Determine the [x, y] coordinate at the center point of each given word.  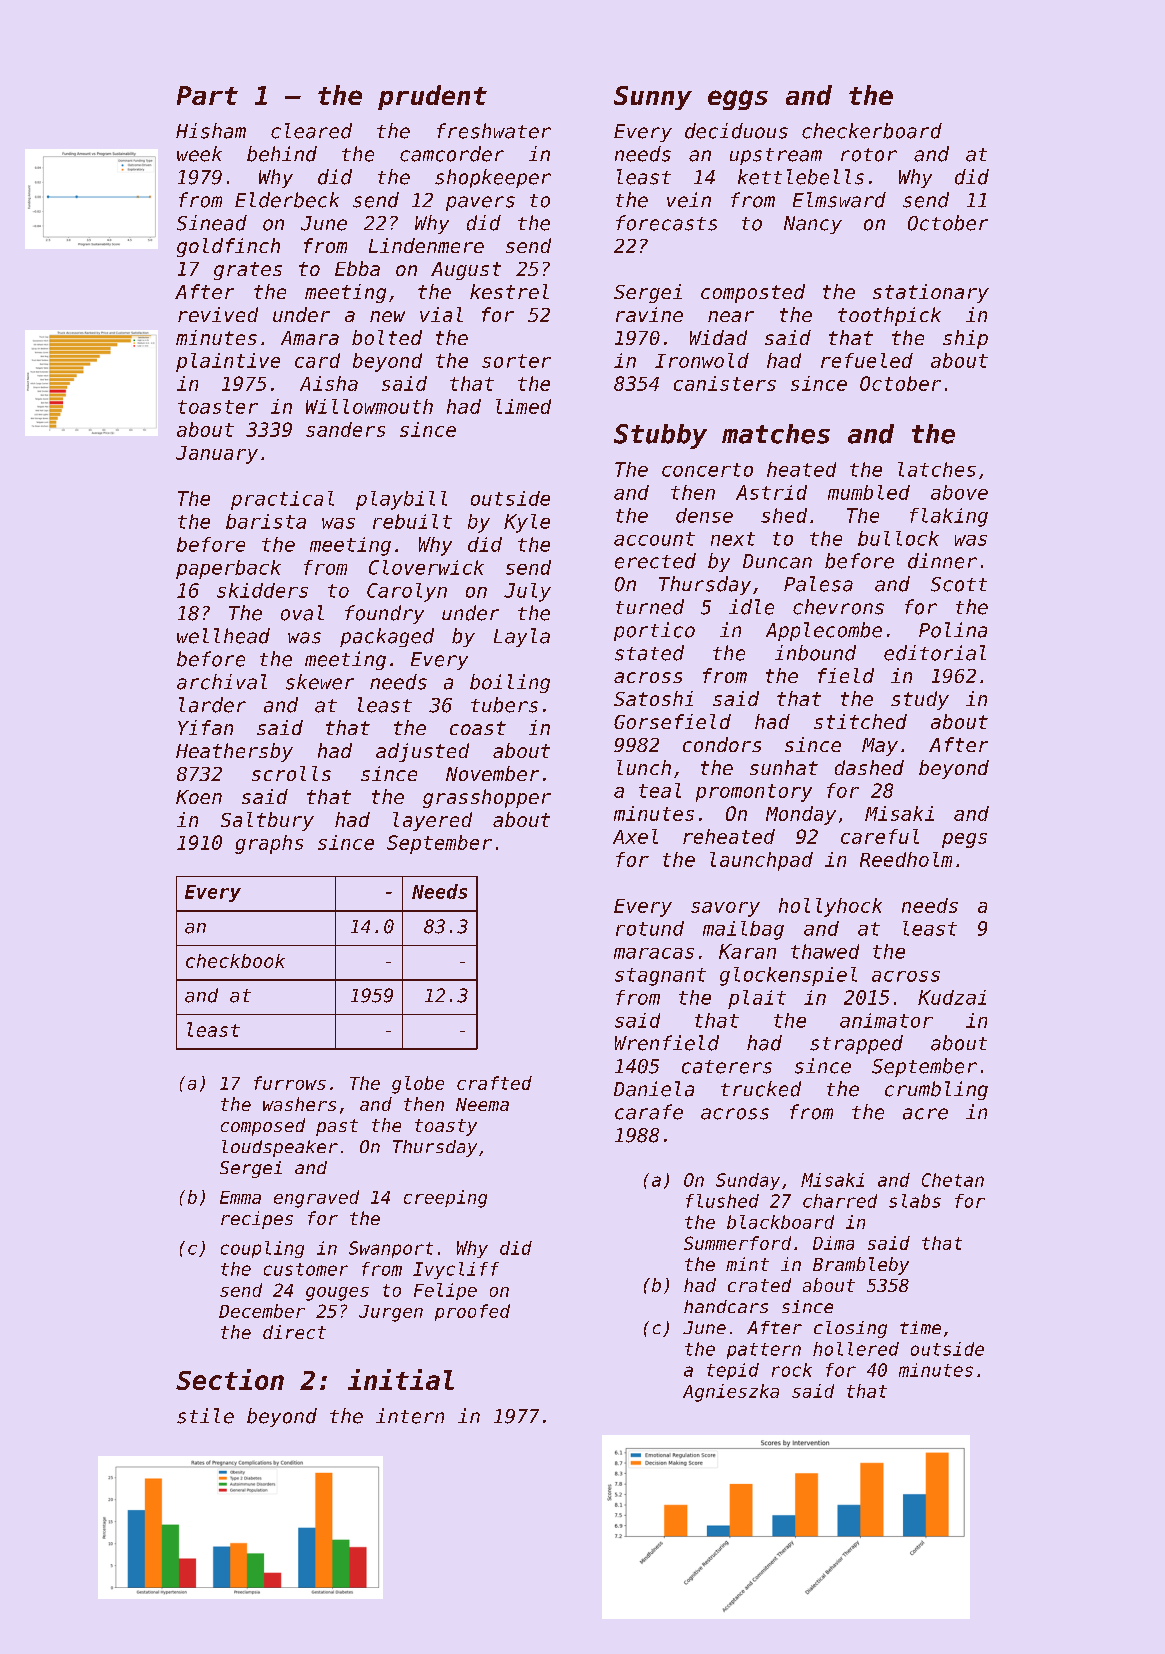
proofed [472, 1312]
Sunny [653, 98]
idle [751, 607]
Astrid [771, 492]
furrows [290, 1083]
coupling [262, 1249]
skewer [320, 682]
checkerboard [872, 131]
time [920, 1327]
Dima [833, 1243]
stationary [931, 293]
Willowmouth [369, 406]
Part [207, 95]
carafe [649, 1112]
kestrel [509, 291]
